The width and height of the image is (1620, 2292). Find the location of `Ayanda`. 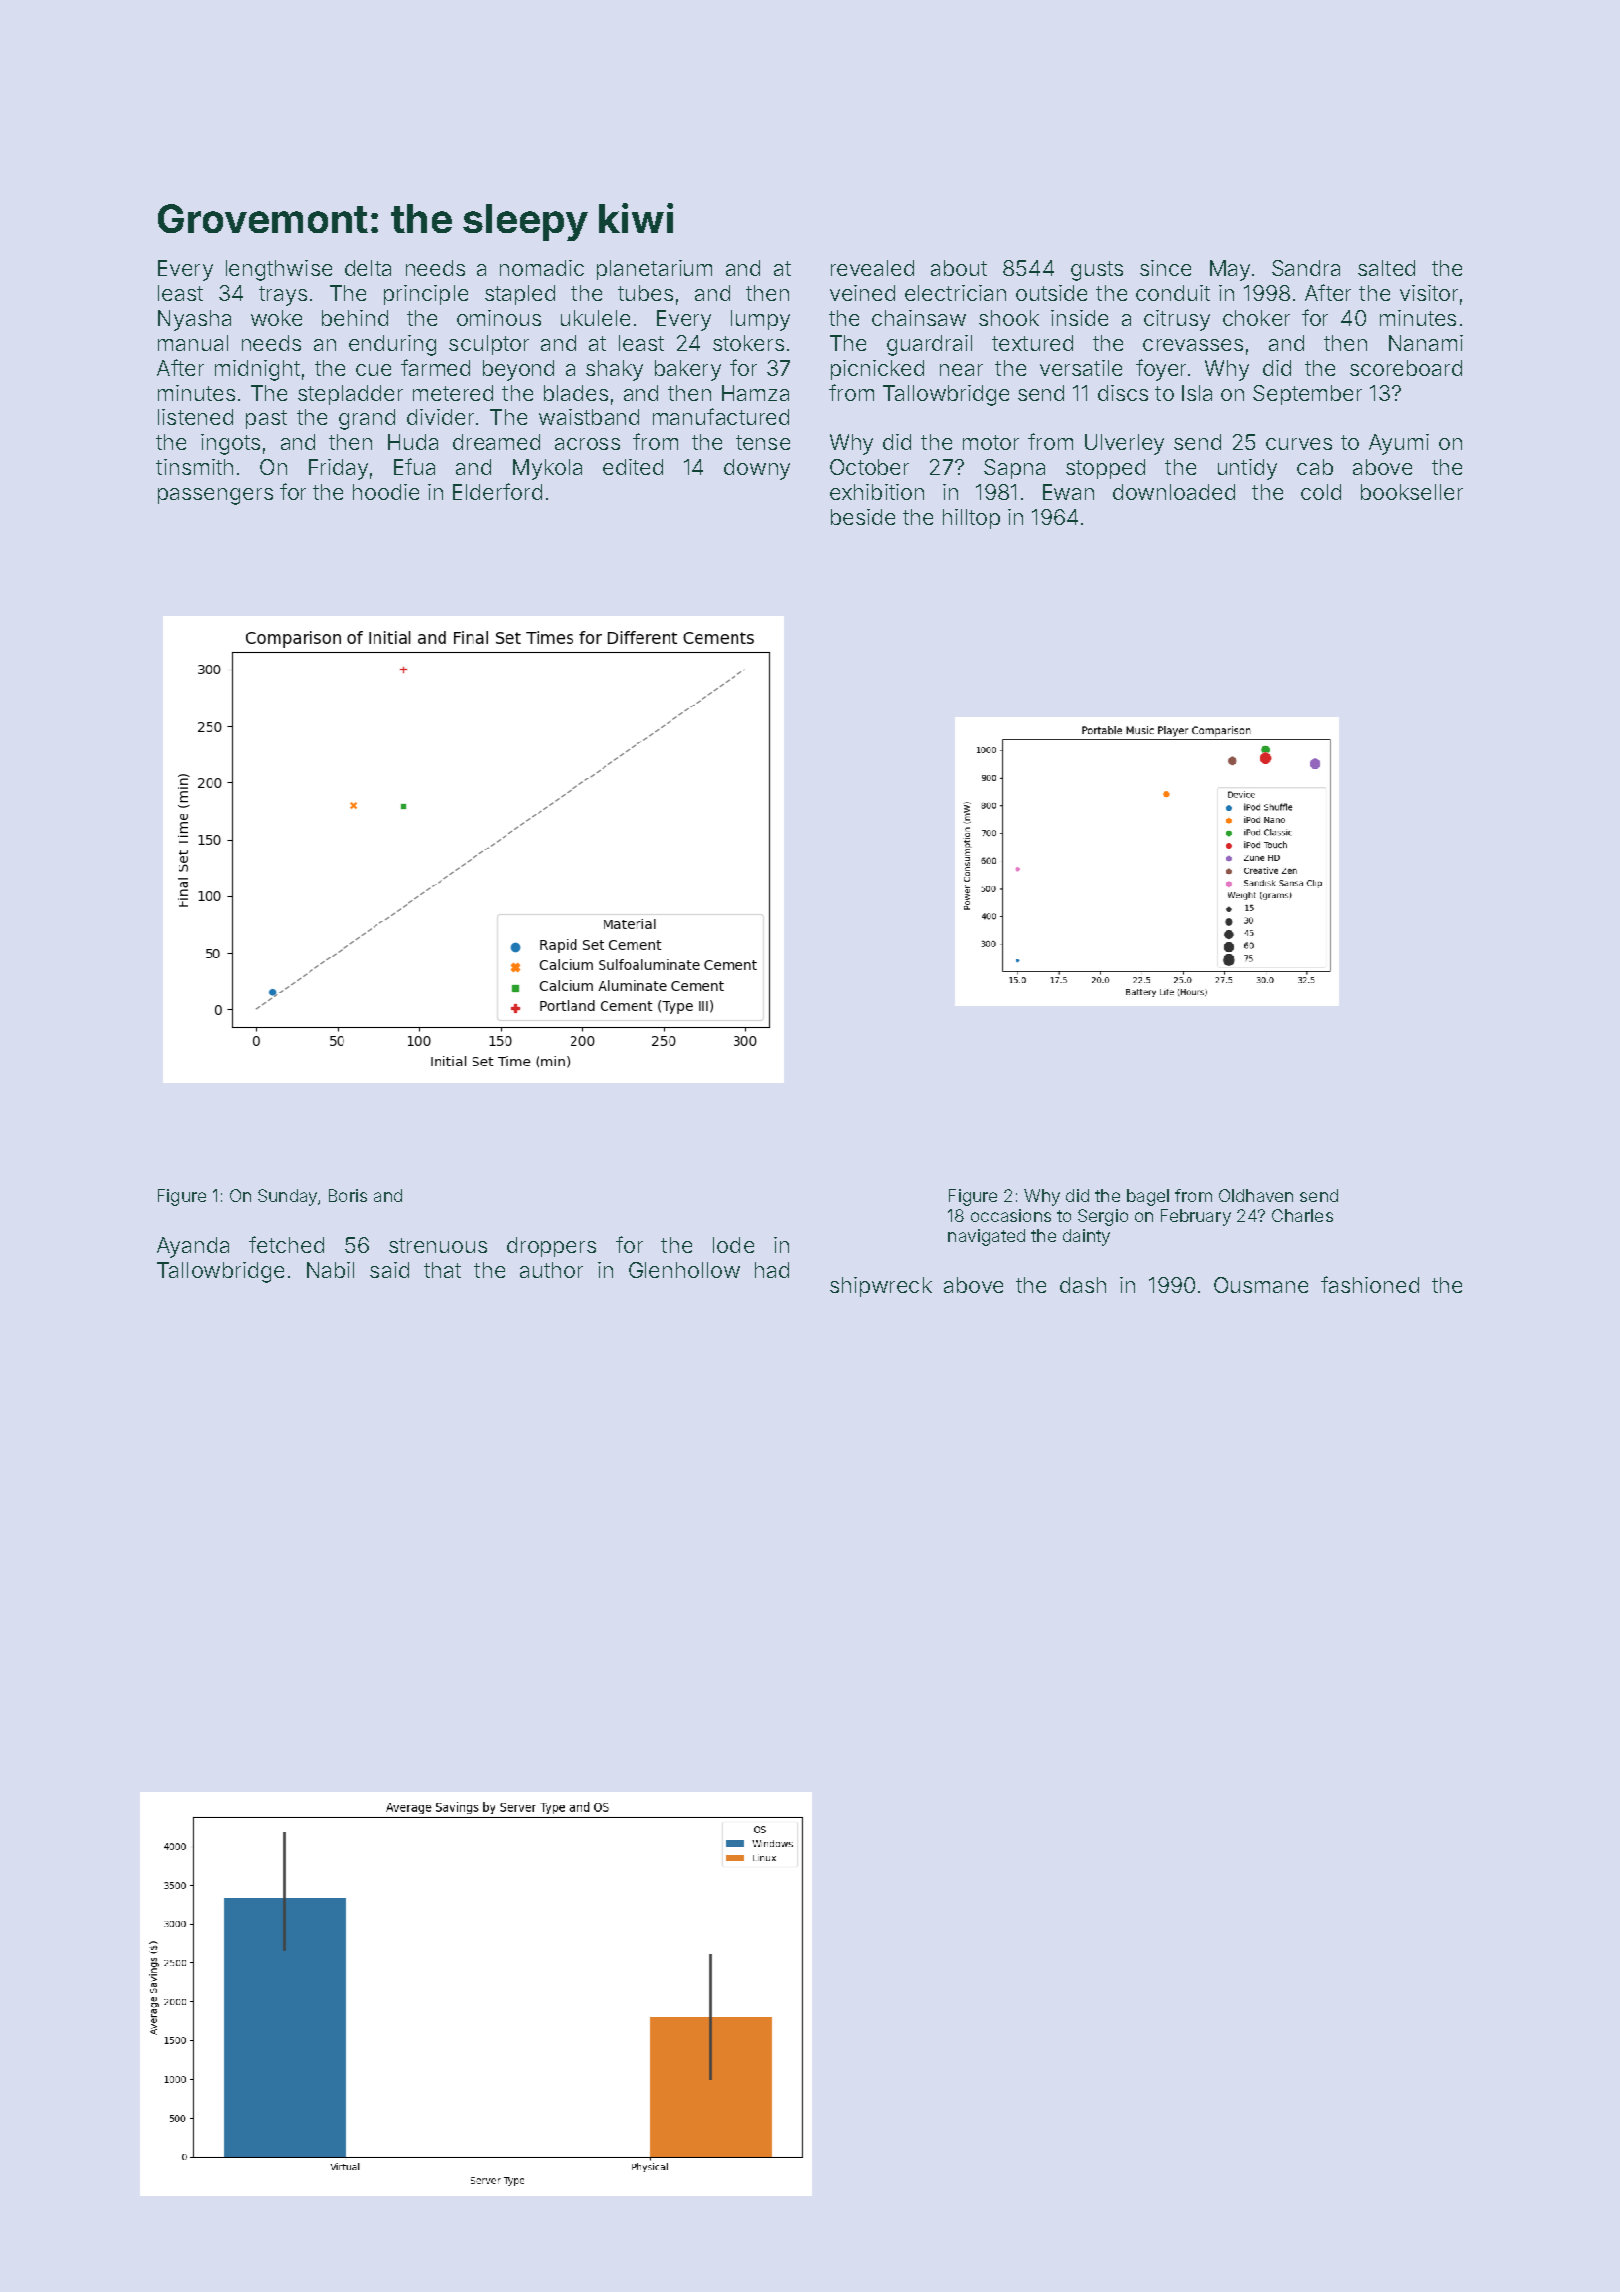

Ayanda is located at coordinates (193, 1247).
